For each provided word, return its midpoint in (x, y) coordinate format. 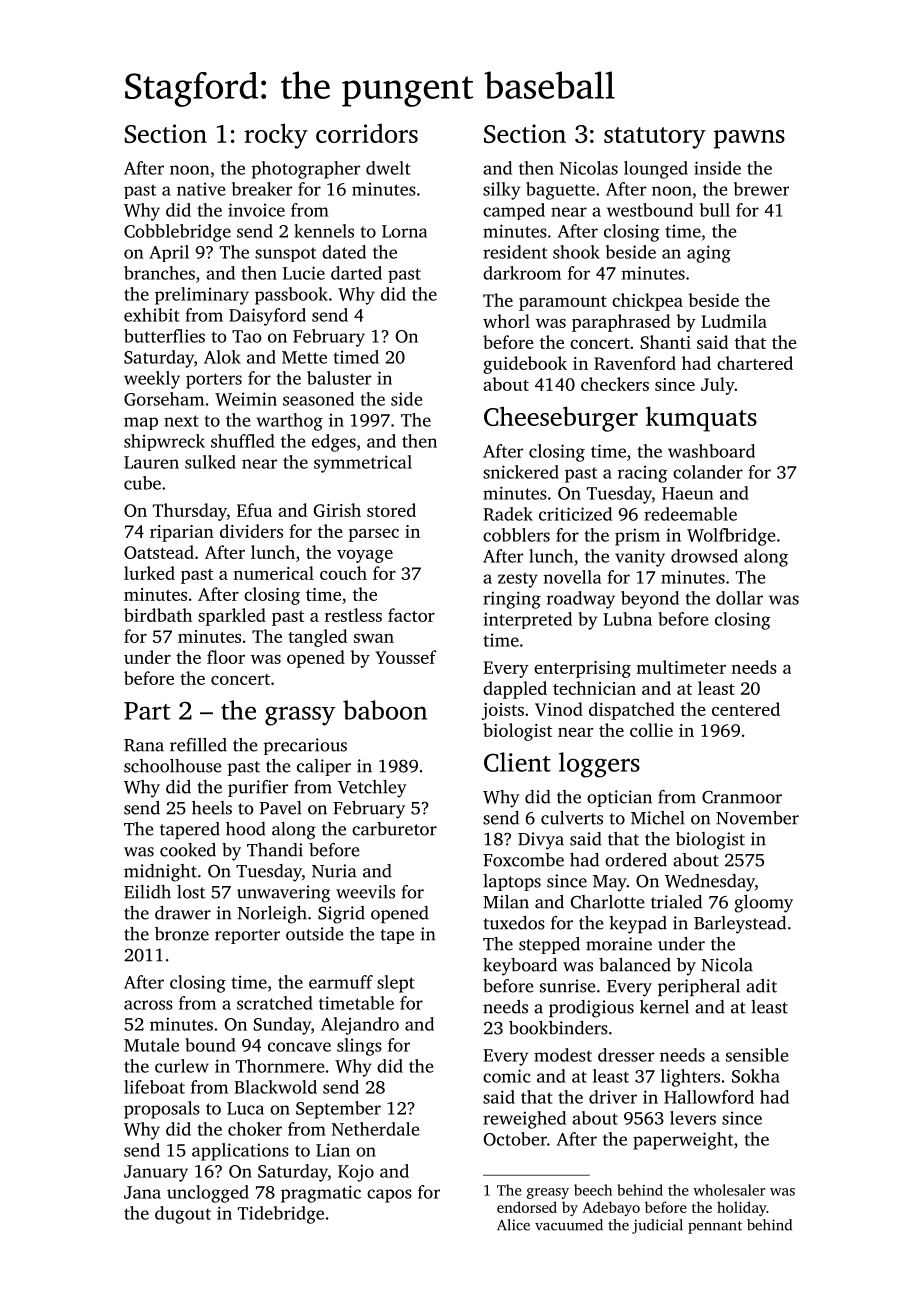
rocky (276, 136)
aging (709, 254)
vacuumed (569, 1225)
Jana (142, 1192)
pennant (715, 1227)
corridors (367, 133)
